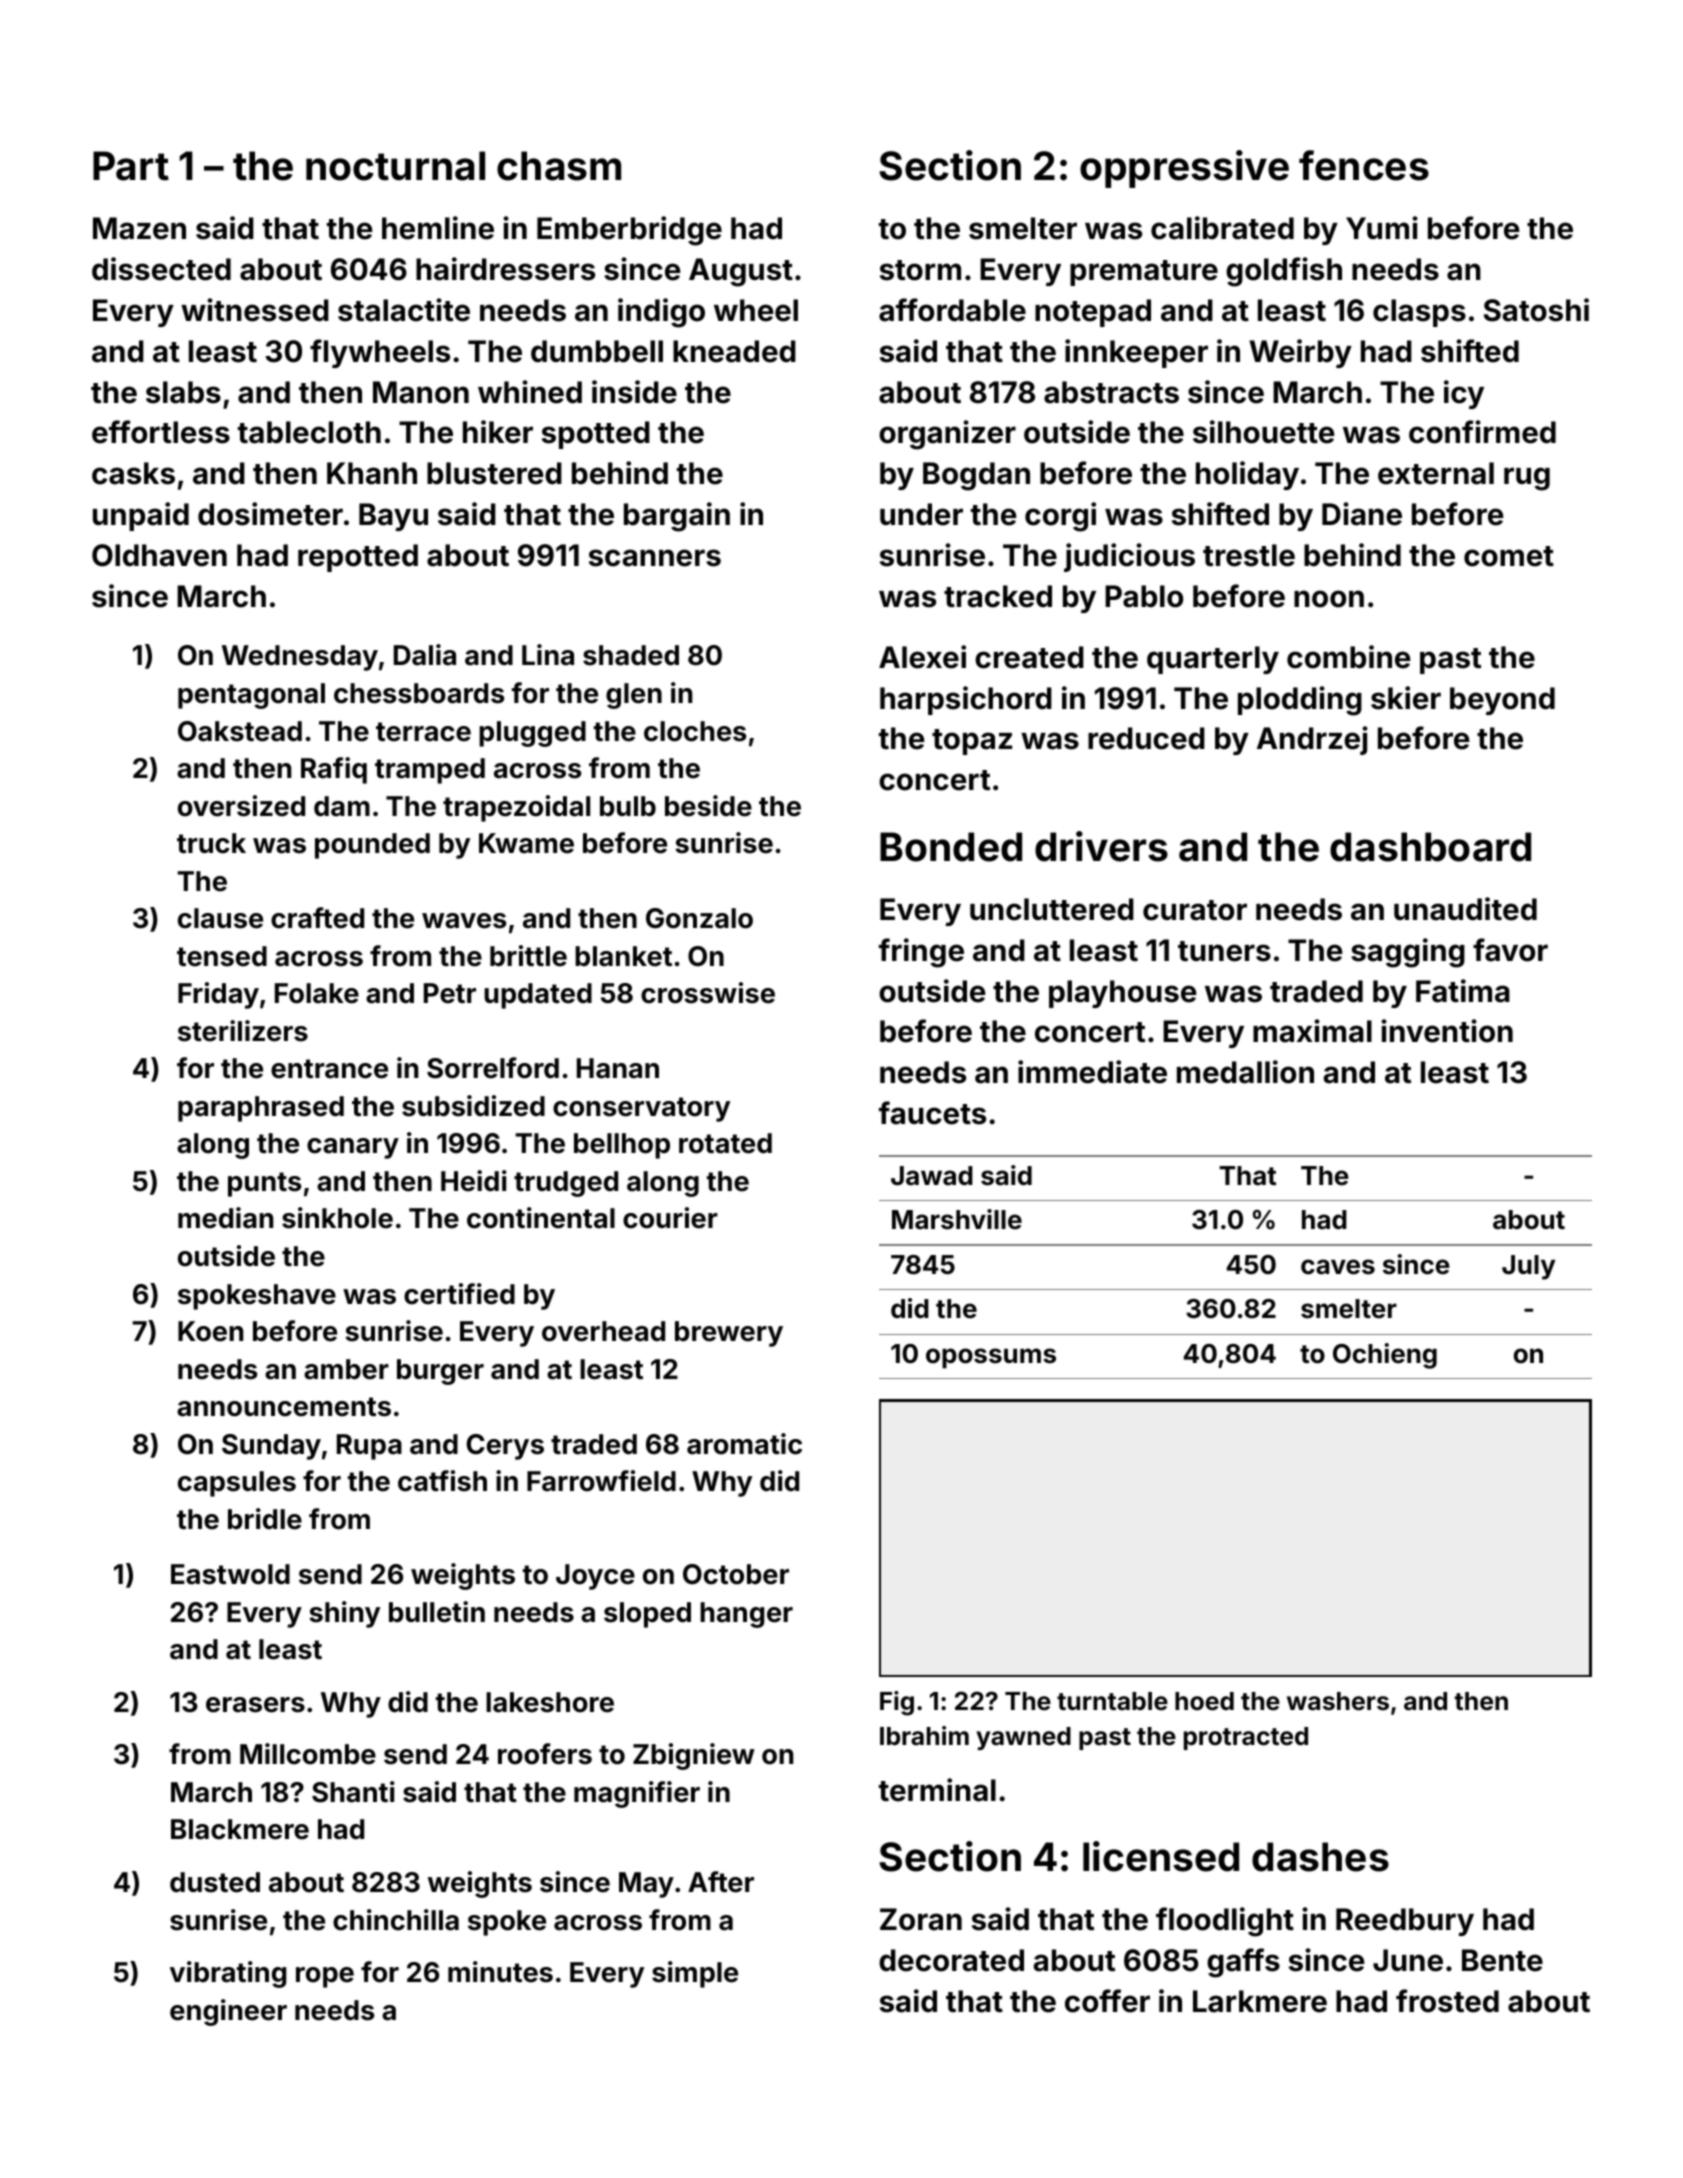 The width and height of the screenshot is (1683, 2178). What do you see at coordinates (395, 166) in the screenshot?
I see `nocturnal` at bounding box center [395, 166].
